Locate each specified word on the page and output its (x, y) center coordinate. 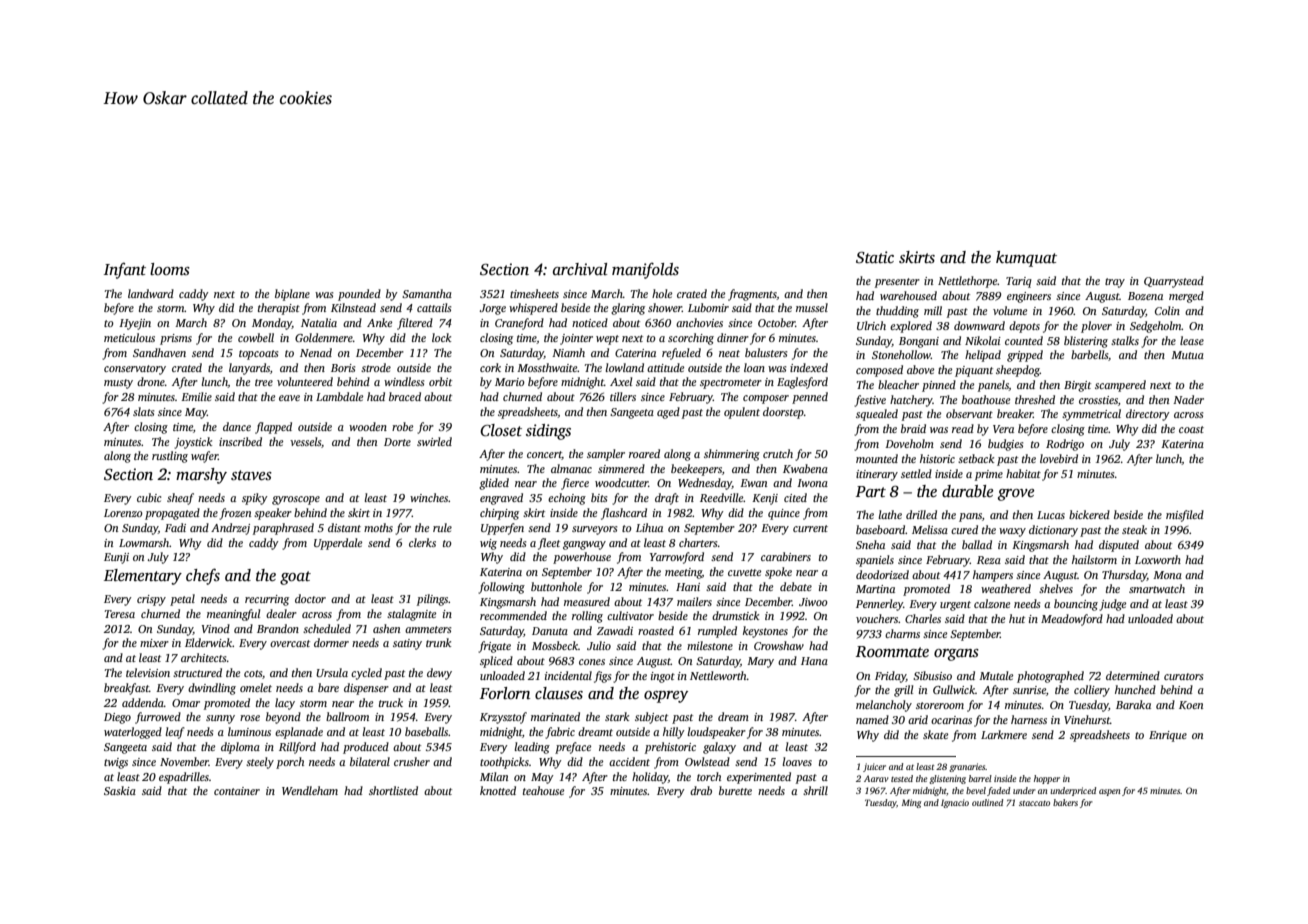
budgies (1005, 445)
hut (1017, 618)
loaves (797, 761)
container (237, 791)
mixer (154, 643)
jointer (576, 339)
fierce (575, 484)
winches (429, 497)
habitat (1023, 473)
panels (993, 386)
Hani (688, 587)
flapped (273, 428)
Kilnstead (353, 307)
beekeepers (696, 470)
